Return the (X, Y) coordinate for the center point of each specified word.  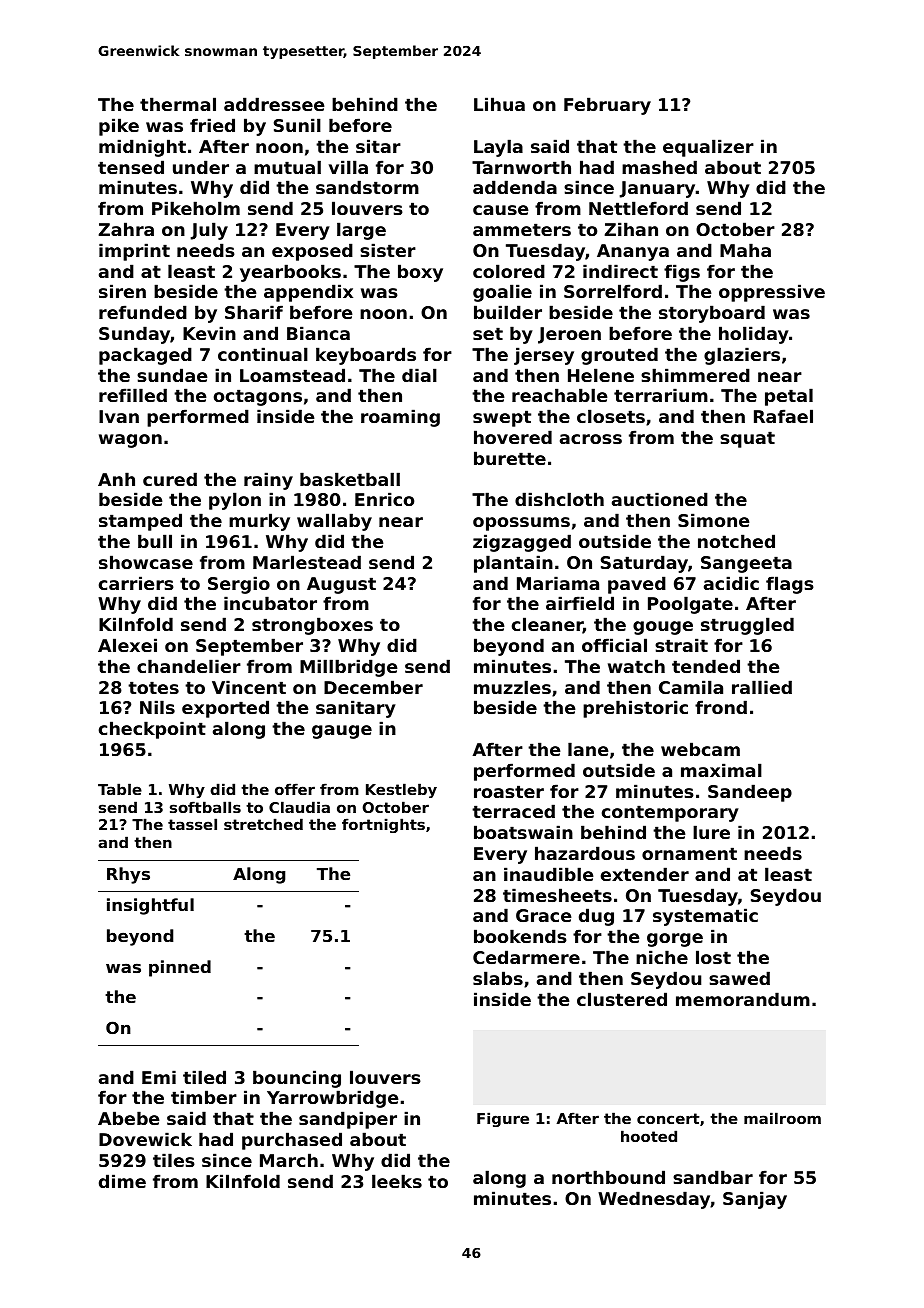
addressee (274, 104)
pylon (235, 501)
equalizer (708, 148)
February (607, 106)
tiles (174, 1160)
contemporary (670, 813)
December (373, 687)
